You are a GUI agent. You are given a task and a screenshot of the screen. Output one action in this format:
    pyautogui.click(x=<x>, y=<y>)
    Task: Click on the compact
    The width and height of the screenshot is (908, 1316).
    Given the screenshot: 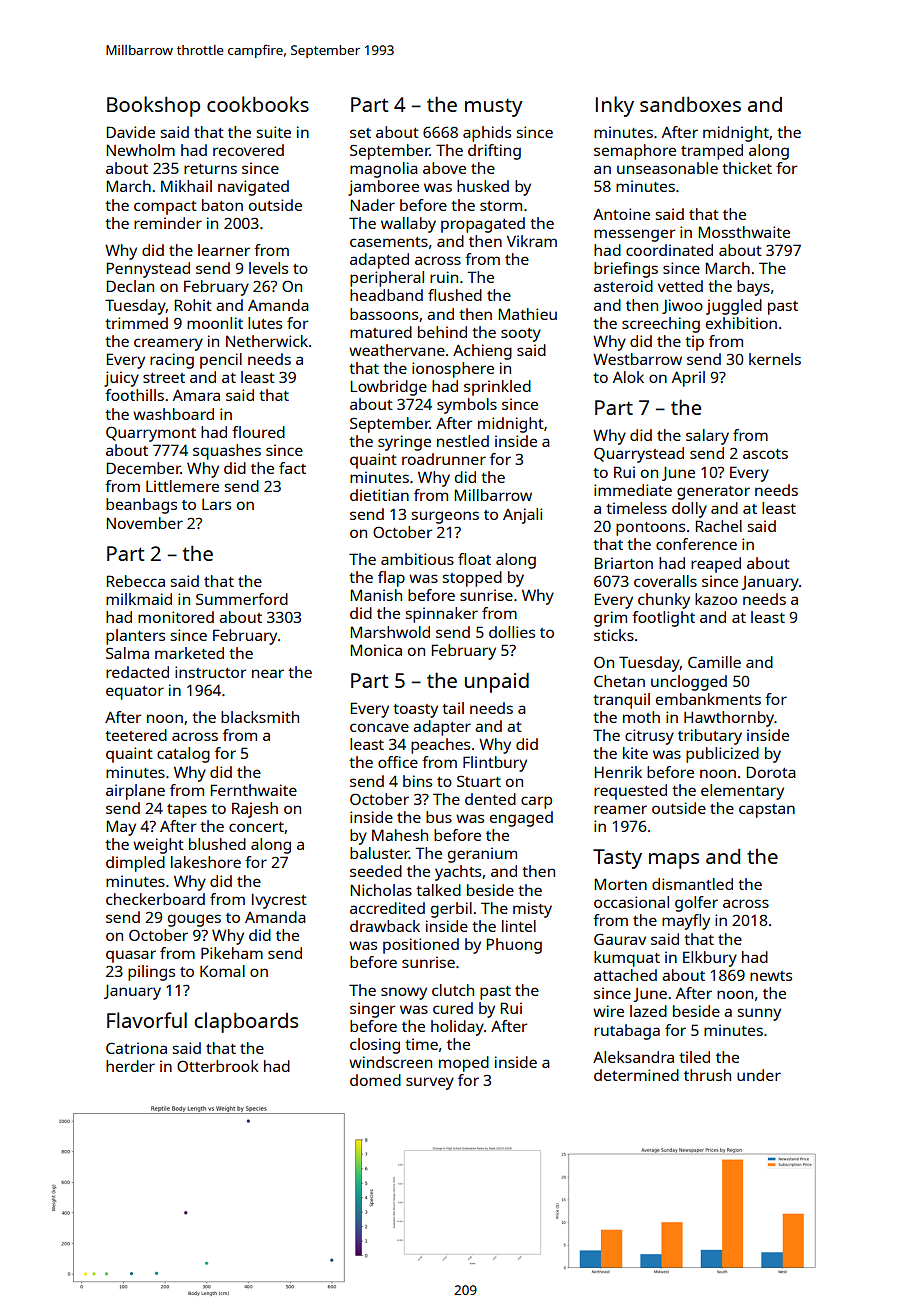 What is the action you would take?
    pyautogui.click(x=165, y=208)
